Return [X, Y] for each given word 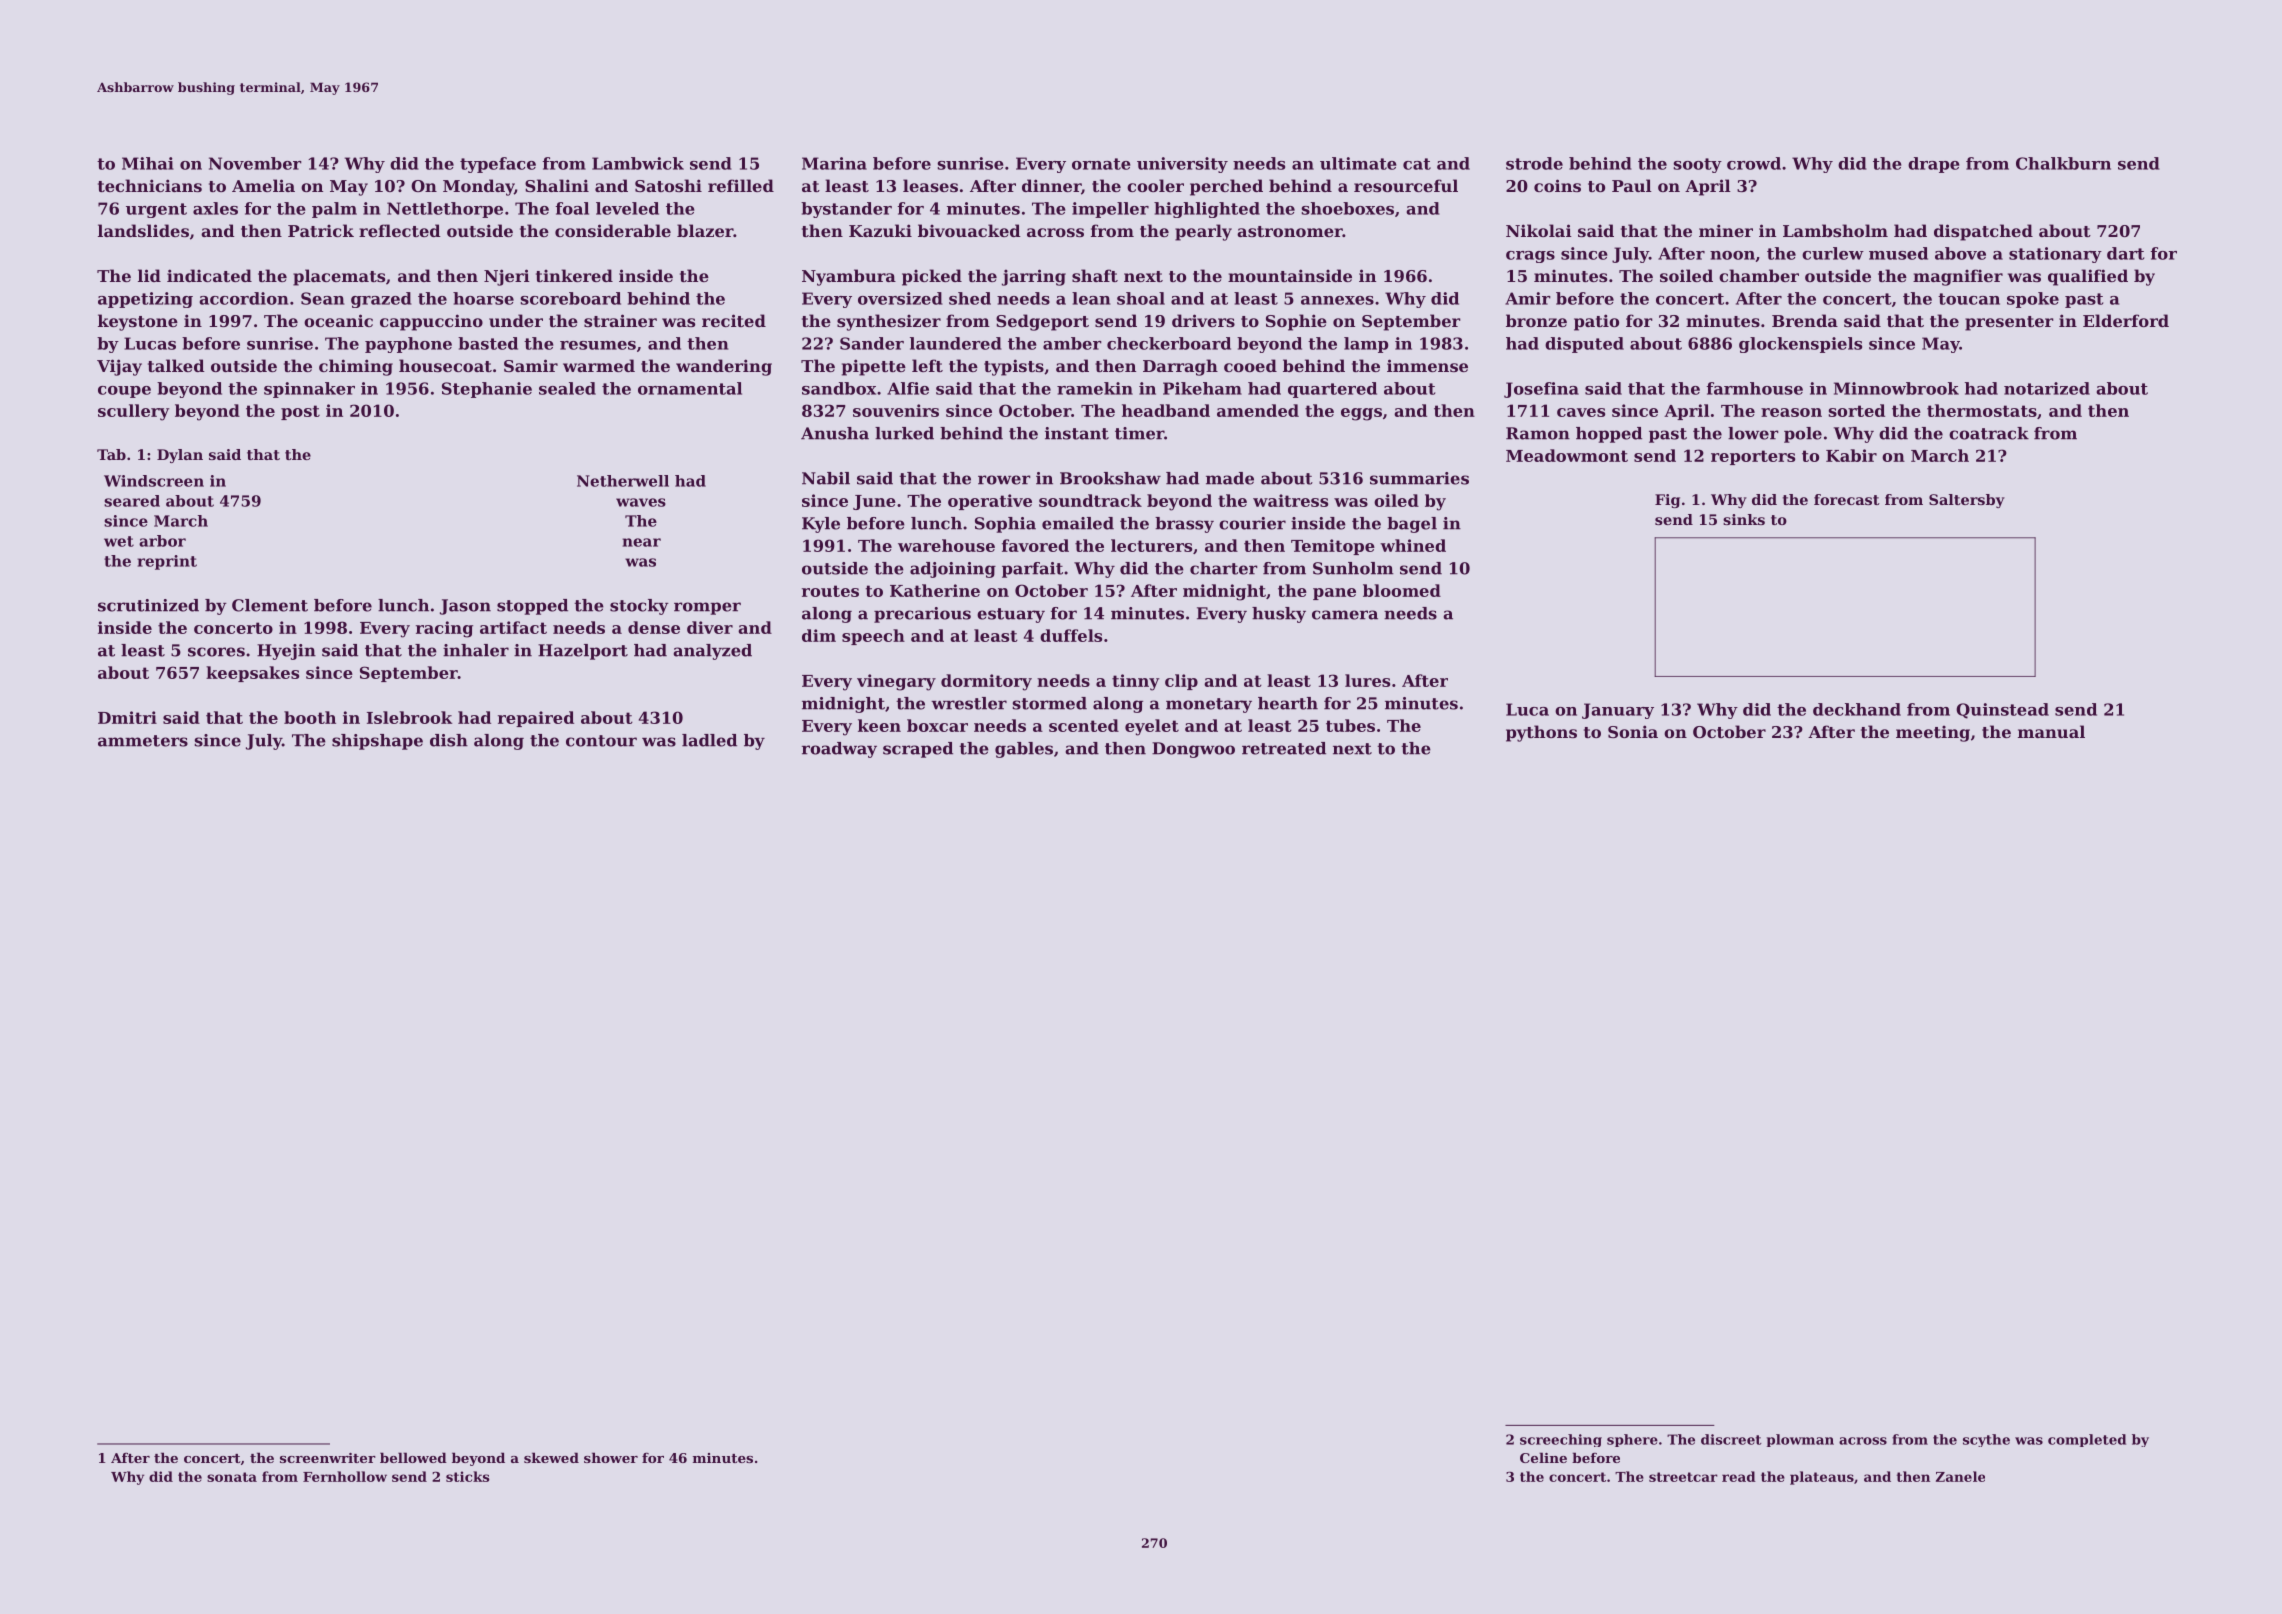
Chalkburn [2063, 163]
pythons [1541, 733]
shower [611, 1457]
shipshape [377, 742]
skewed [551, 1457]
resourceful [1406, 185]
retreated [1284, 748]
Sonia [1633, 731]
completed [2087, 1440]
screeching [1561, 1440]
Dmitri [127, 717]
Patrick [321, 230]
